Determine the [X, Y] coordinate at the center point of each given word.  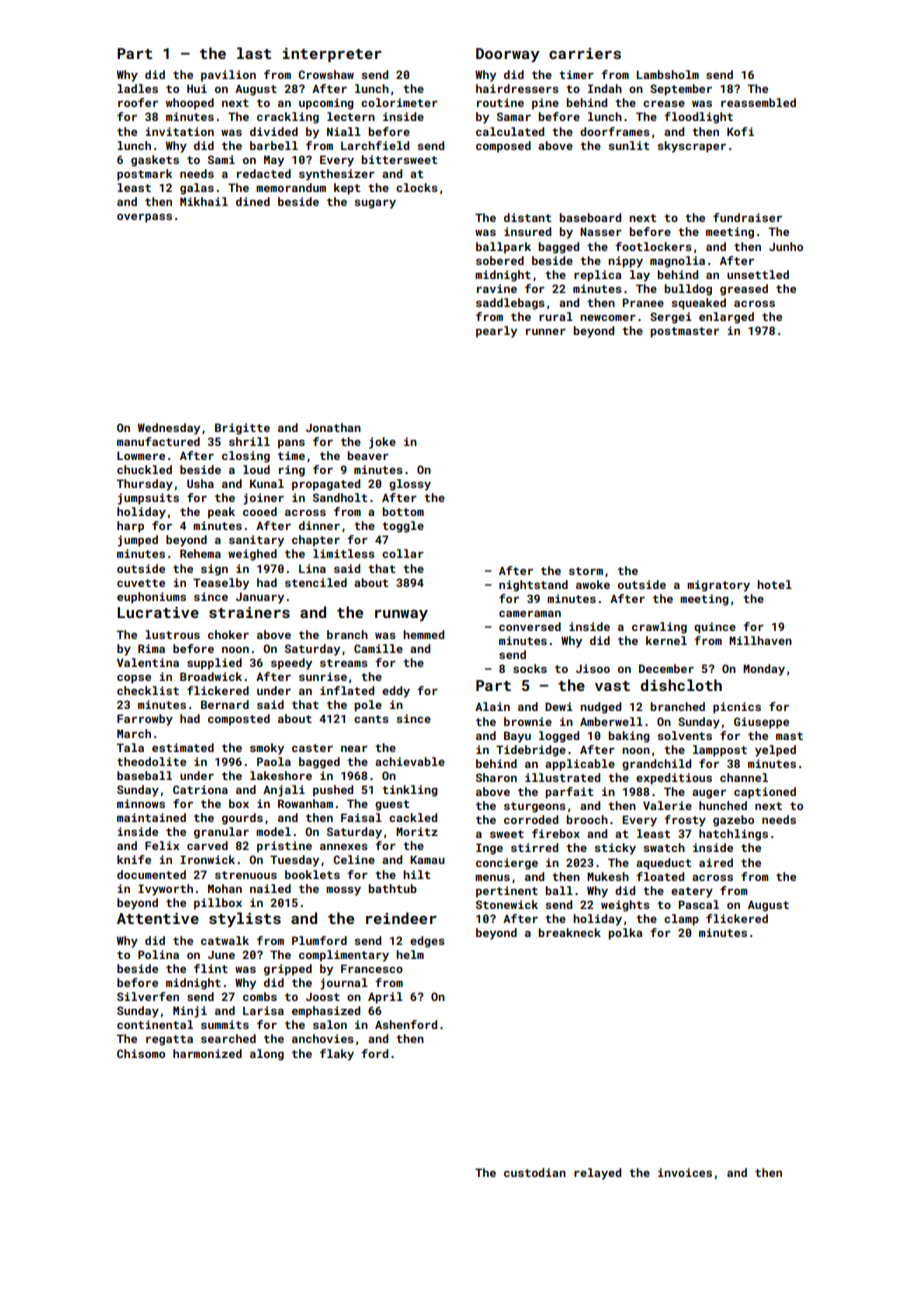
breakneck [569, 932]
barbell [274, 145]
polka [625, 934]
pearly [496, 332]
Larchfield [375, 145]
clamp [681, 920]
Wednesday [169, 429]
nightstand [533, 586]
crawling [659, 628]
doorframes [615, 131]
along [267, 1055]
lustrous [172, 634]
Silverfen [148, 996]
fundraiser [747, 217]
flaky [337, 1055]
